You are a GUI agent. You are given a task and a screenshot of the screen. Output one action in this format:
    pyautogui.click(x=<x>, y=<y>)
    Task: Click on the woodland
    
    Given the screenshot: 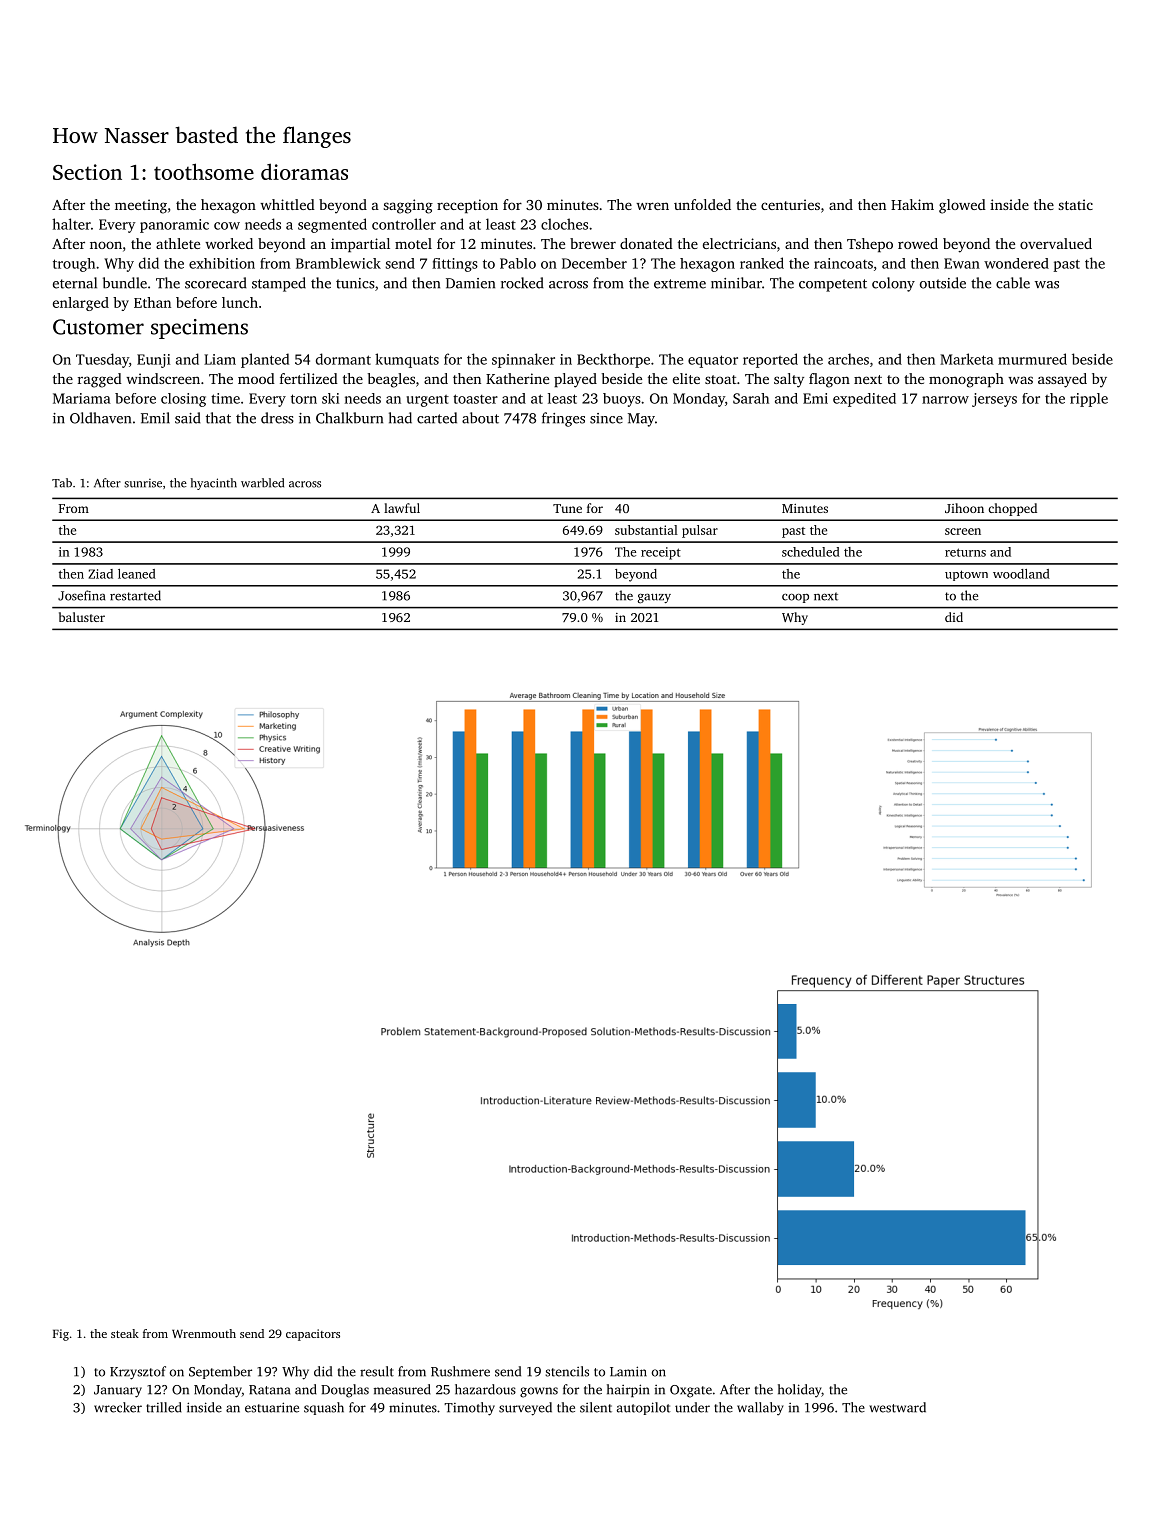 What is the action you would take?
    pyautogui.click(x=1021, y=574)
